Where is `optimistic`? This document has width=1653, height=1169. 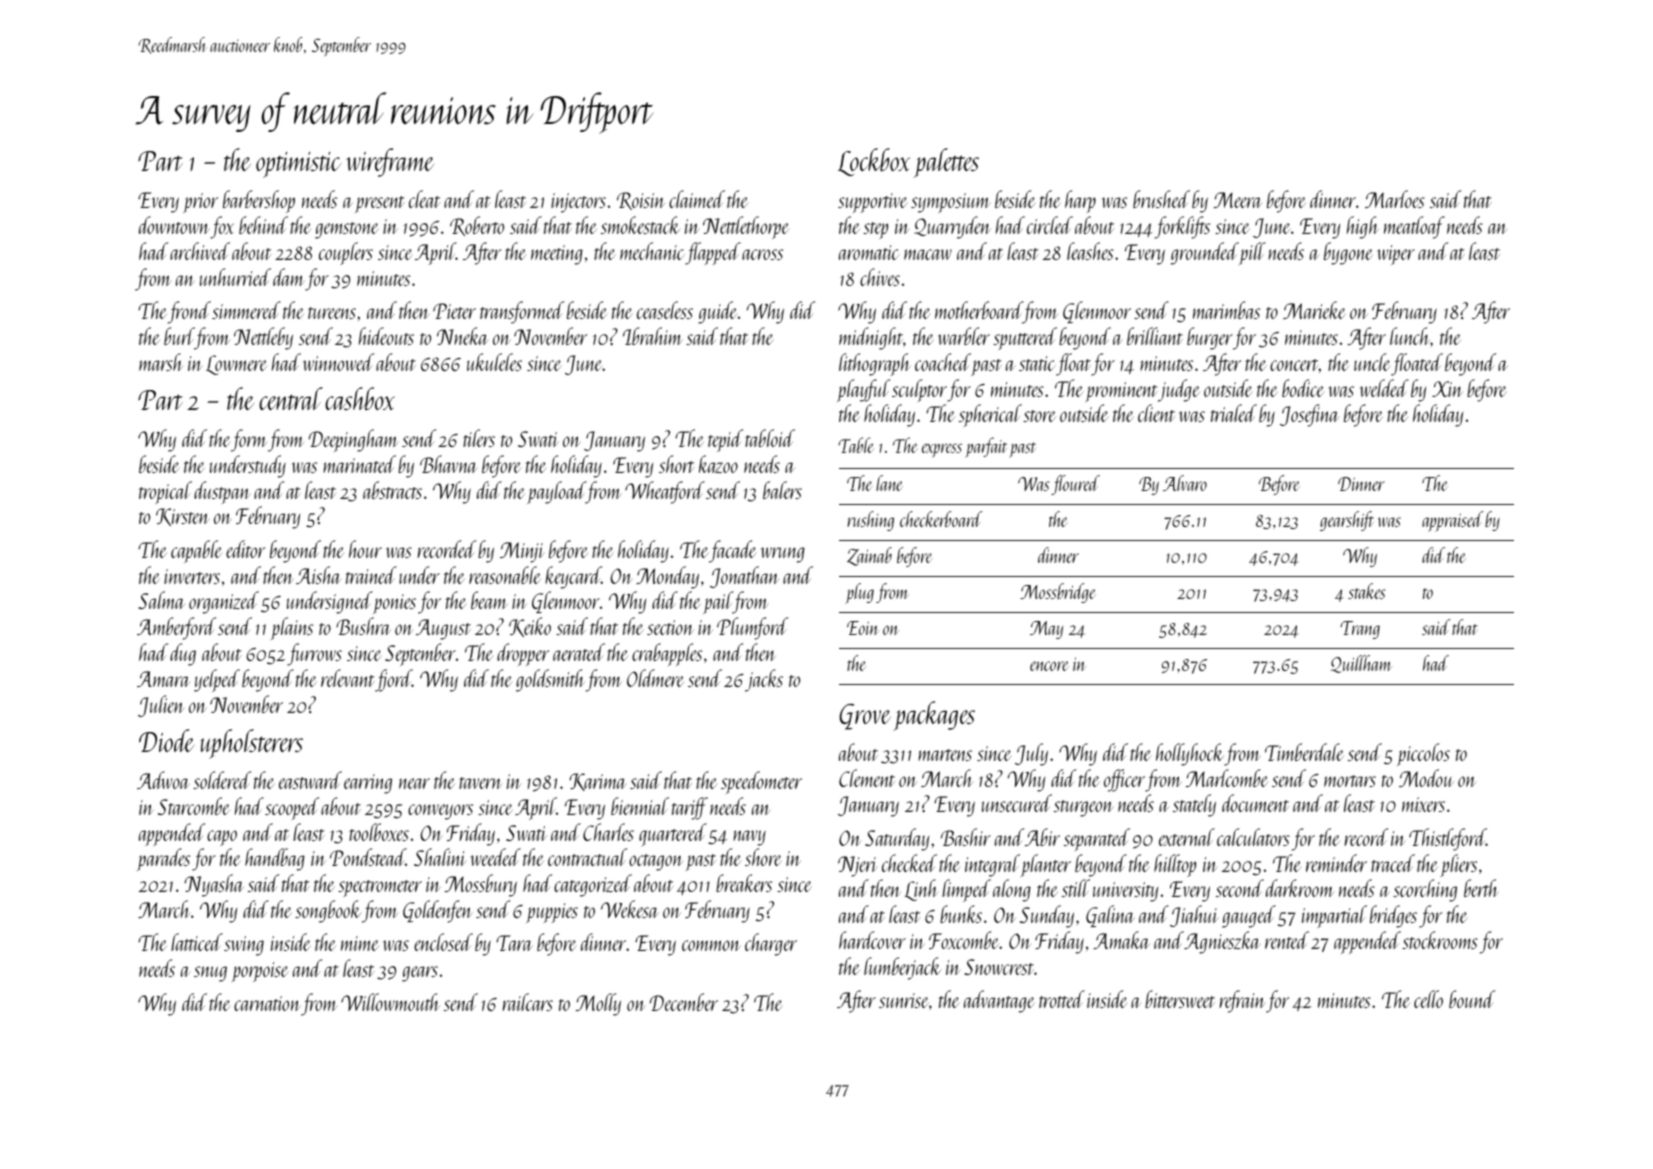
optimistic is located at coordinates (299, 165).
